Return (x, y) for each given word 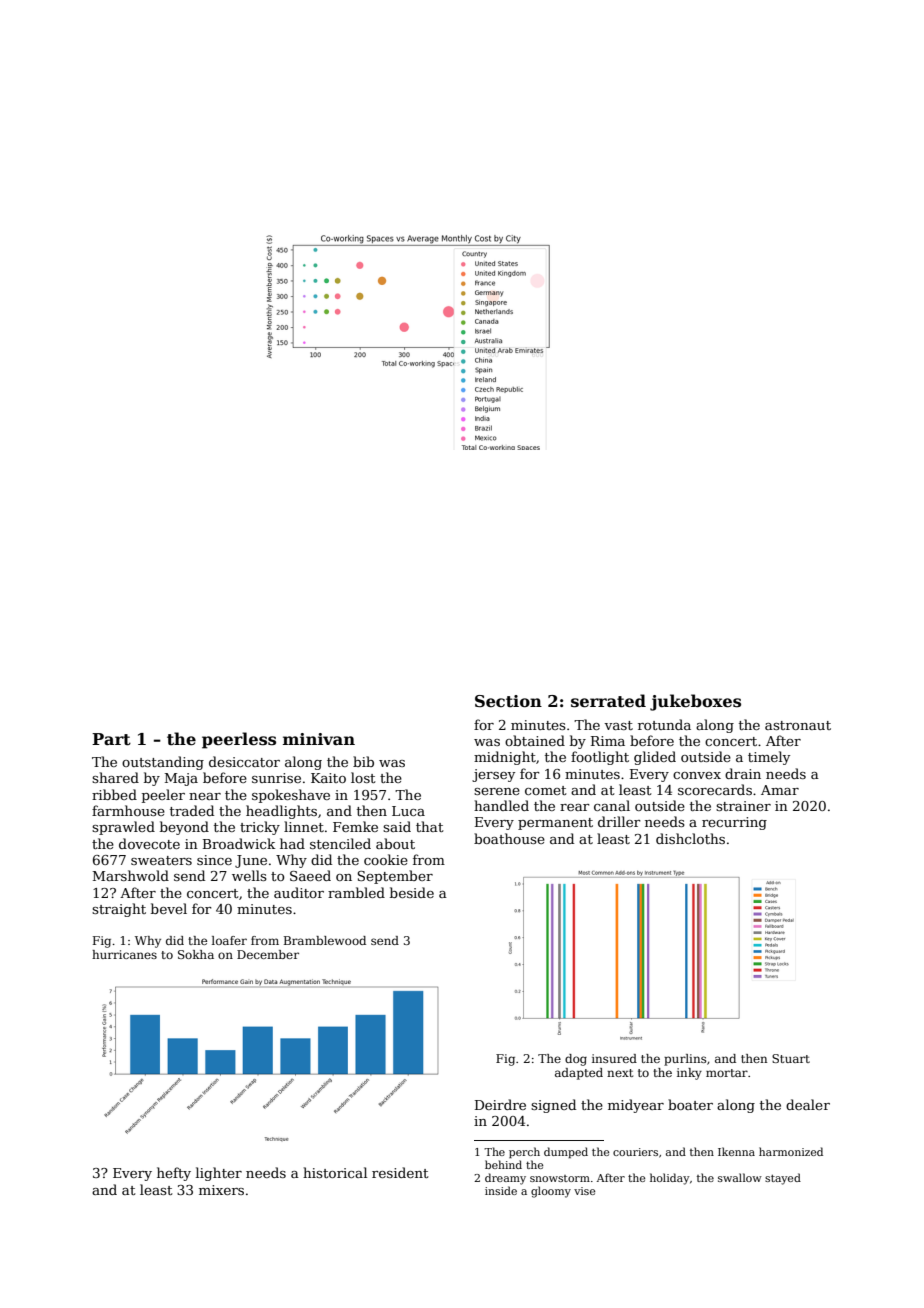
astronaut (798, 725)
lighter (219, 1174)
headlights (281, 812)
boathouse (509, 838)
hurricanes (124, 954)
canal (612, 805)
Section (508, 701)
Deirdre (500, 1104)
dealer (808, 1104)
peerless (239, 740)
